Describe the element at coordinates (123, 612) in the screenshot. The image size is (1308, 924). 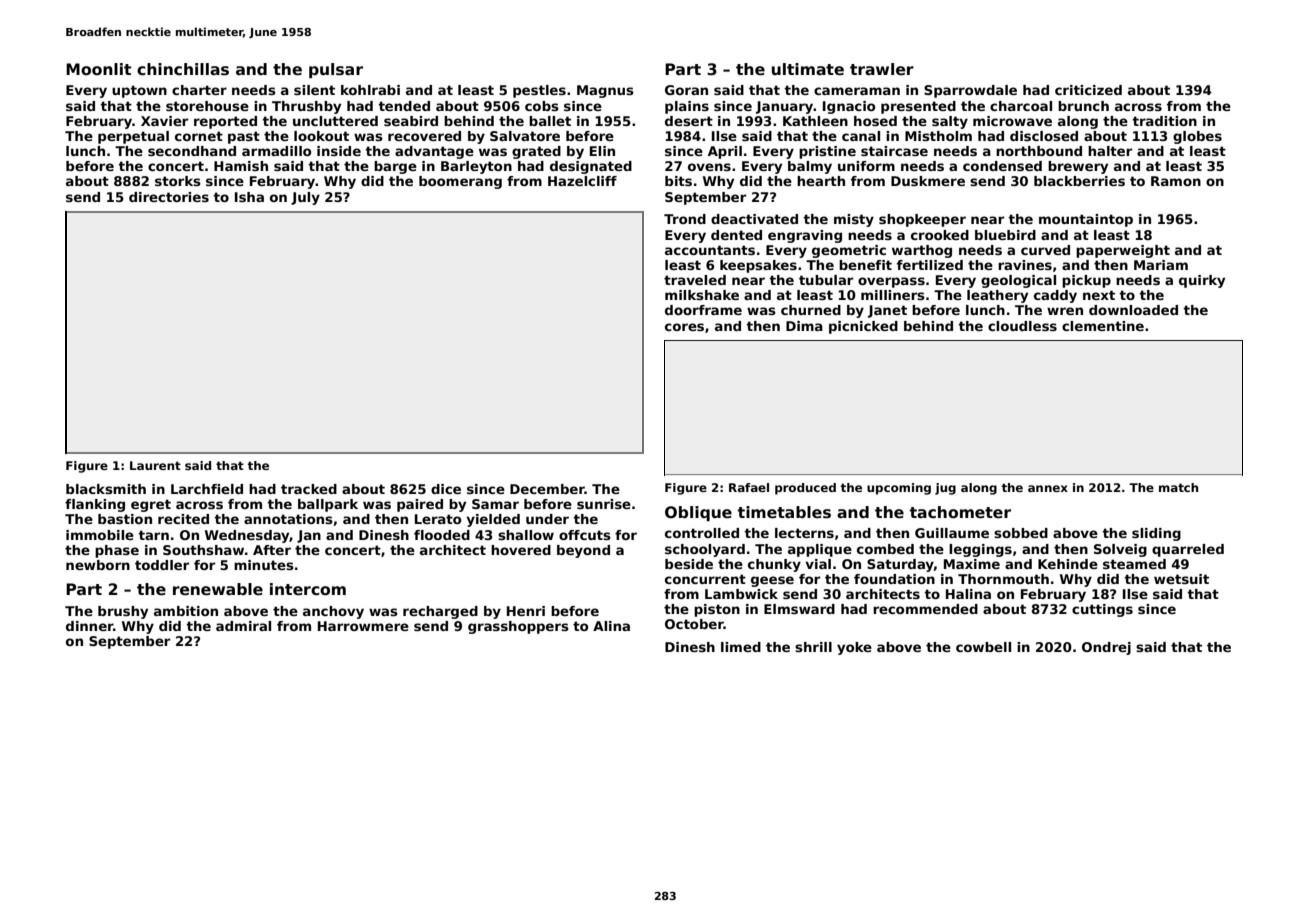
I see `brushy` at that location.
